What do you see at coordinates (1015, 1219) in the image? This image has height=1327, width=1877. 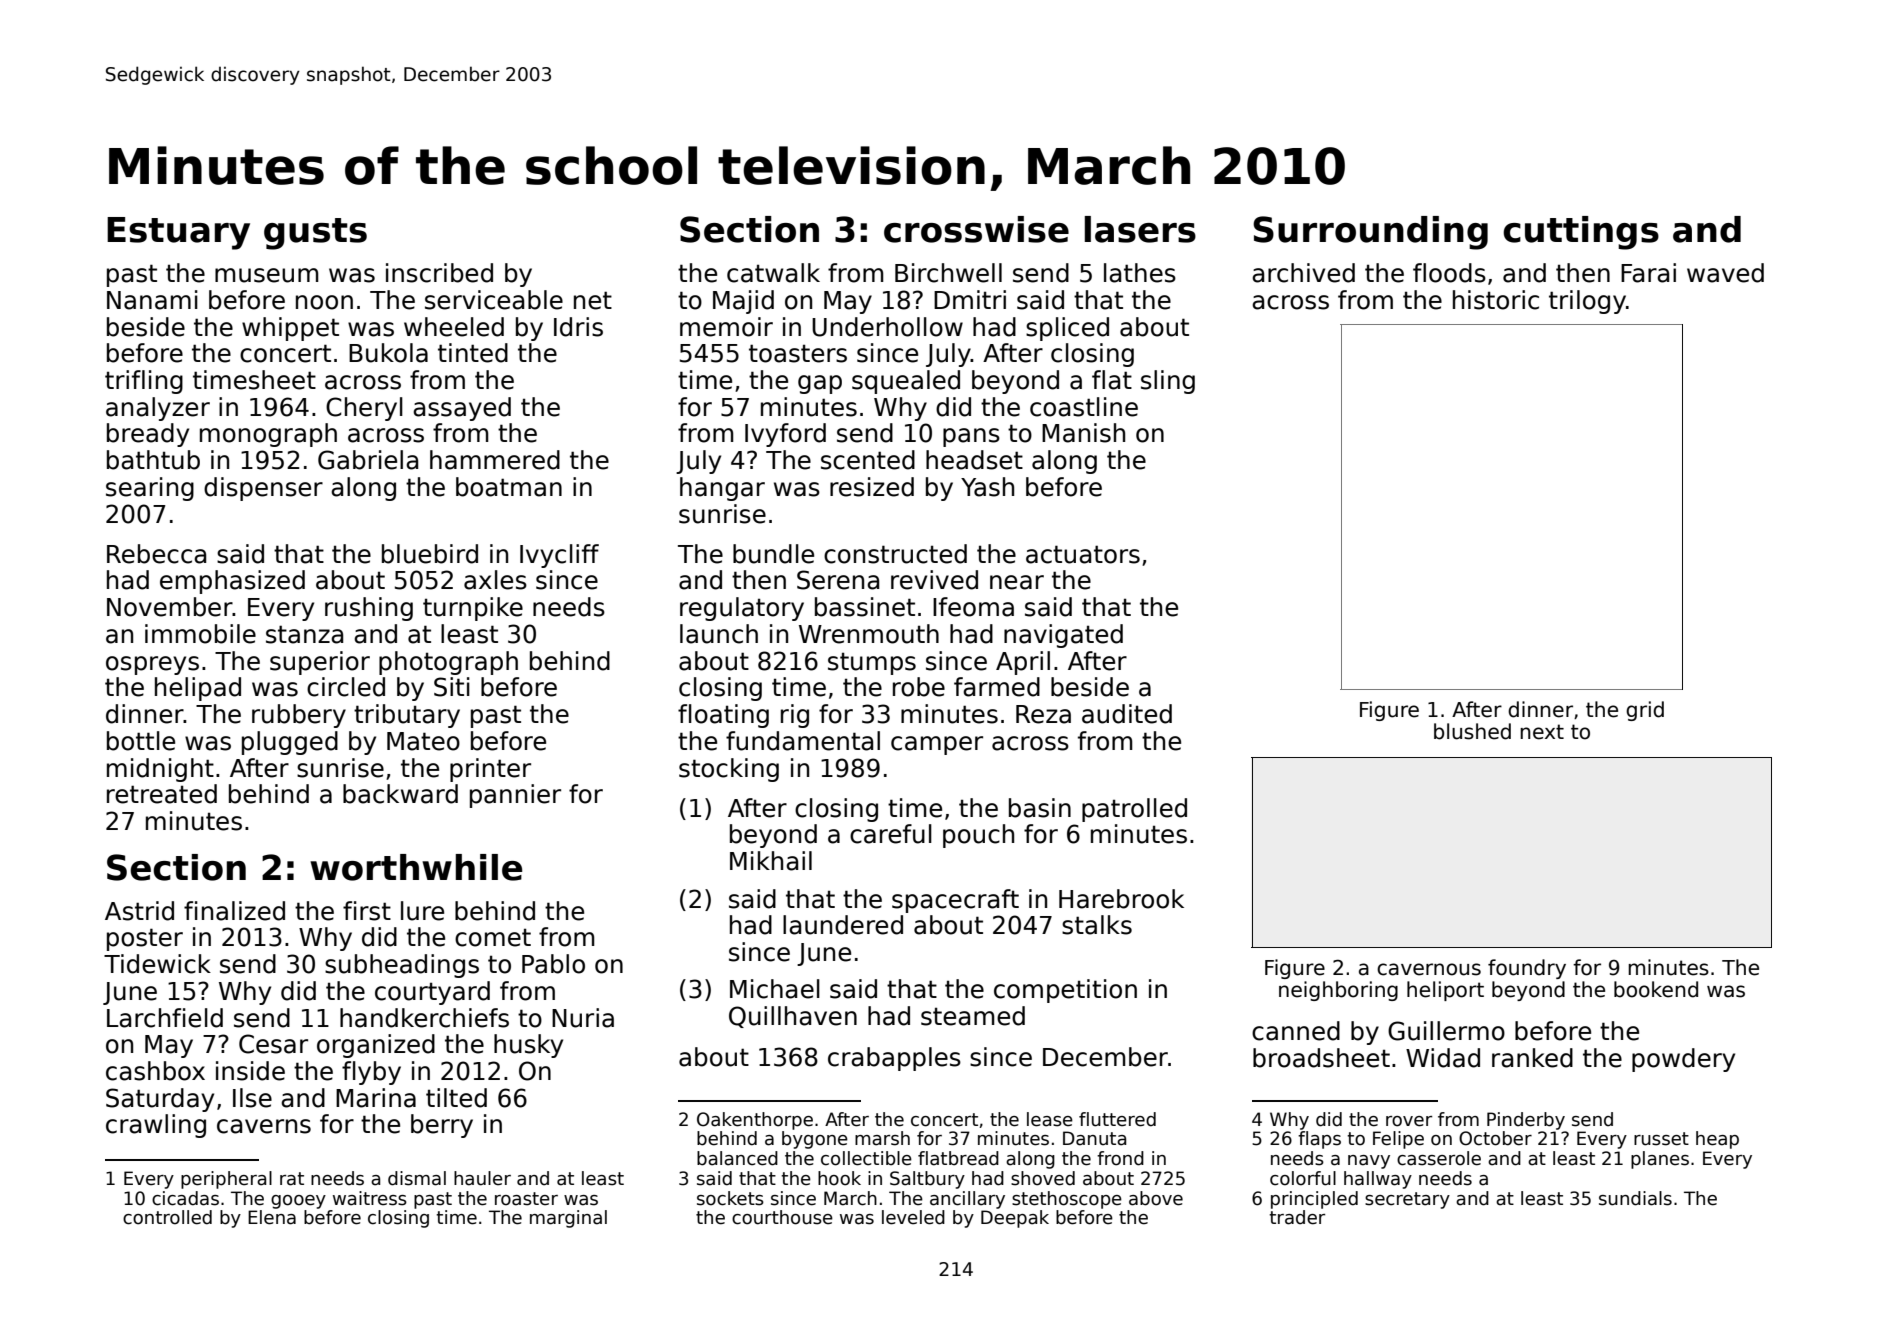 I see `Deepak` at bounding box center [1015, 1219].
